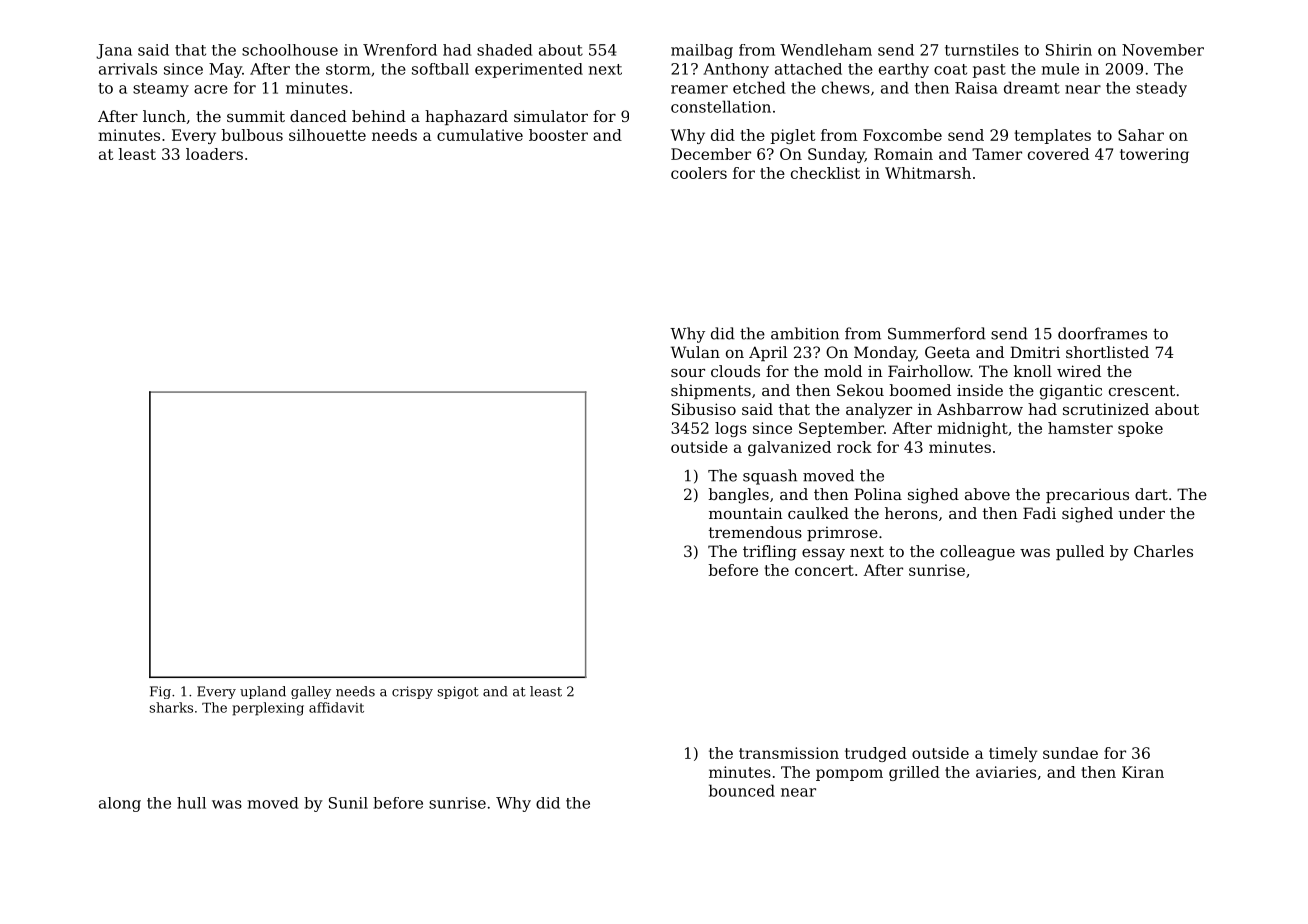  I want to click on precarious, so click(1087, 495).
